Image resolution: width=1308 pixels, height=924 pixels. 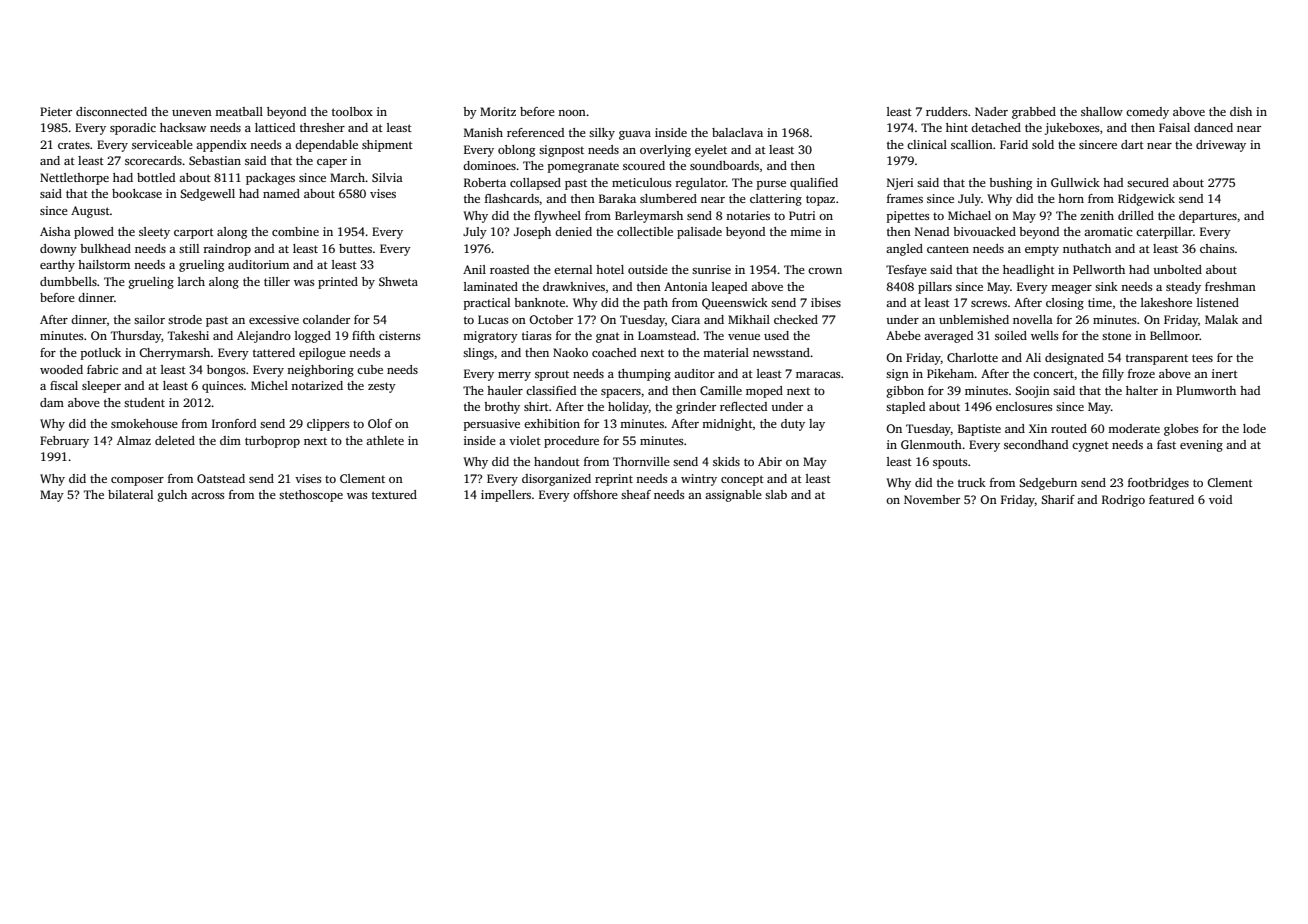 I want to click on dam, so click(x=52, y=402).
